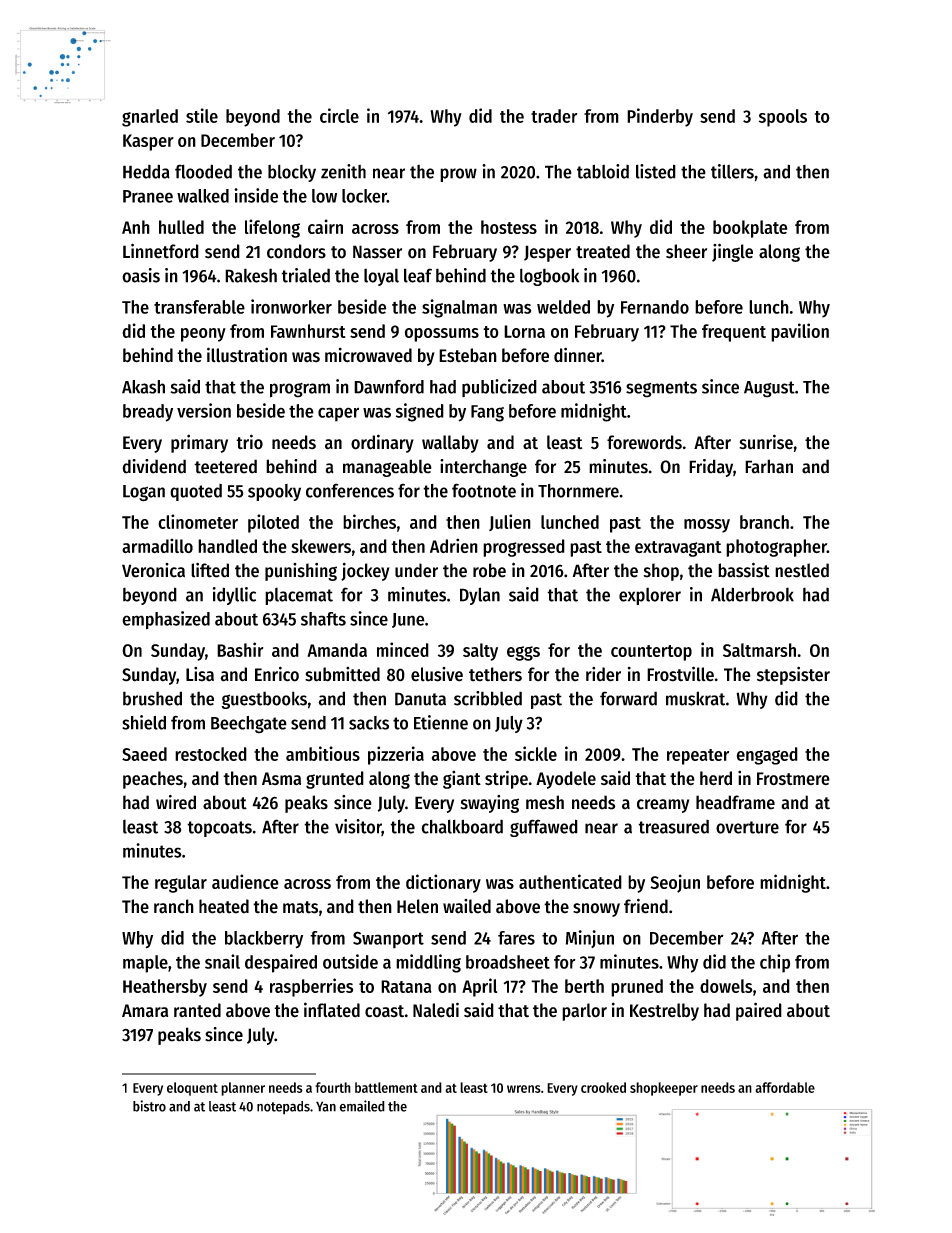 Image resolution: width=952 pixels, height=1233 pixels. Describe the element at coordinates (369, 723) in the page. I see `sacks` at that location.
